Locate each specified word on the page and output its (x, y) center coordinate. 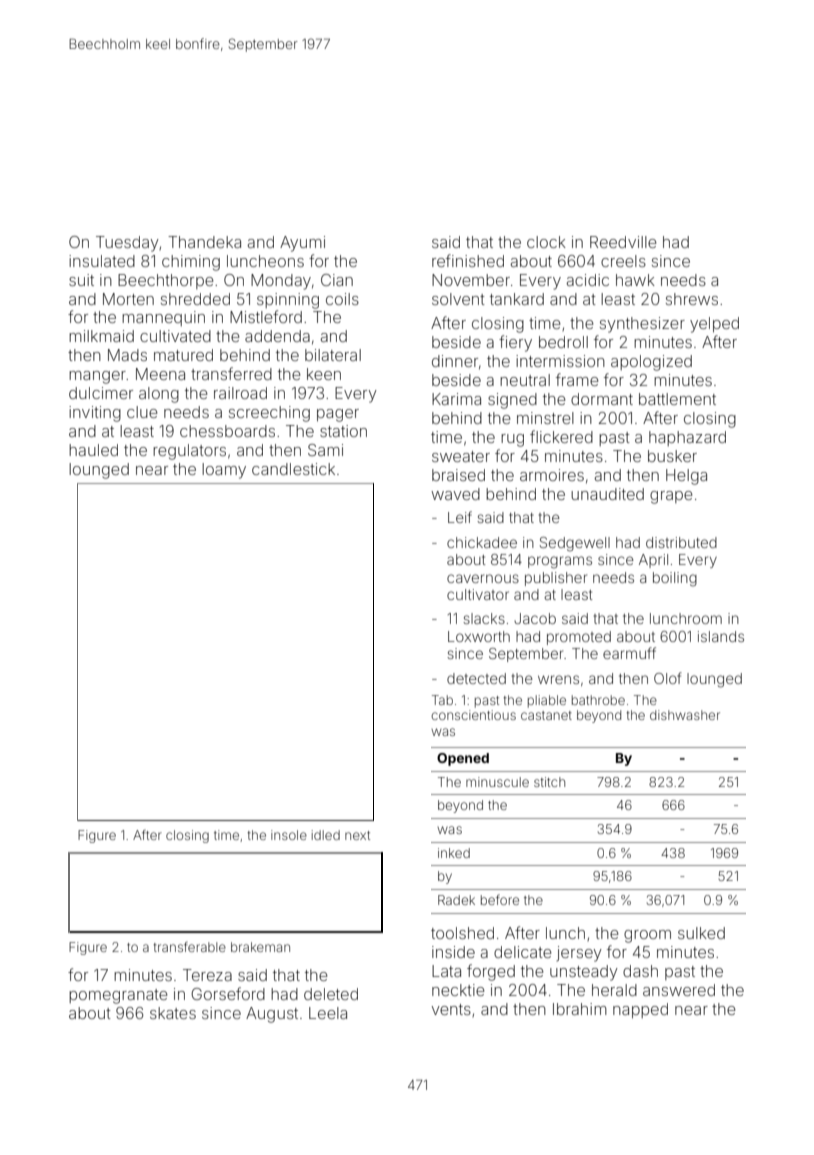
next (357, 835)
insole (289, 835)
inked (454, 853)
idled (326, 835)
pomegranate (118, 996)
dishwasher (685, 715)
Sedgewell (575, 544)
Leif (460, 517)
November (471, 280)
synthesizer (642, 325)
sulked (701, 933)
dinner (455, 361)
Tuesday (127, 244)
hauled (93, 450)
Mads (127, 355)
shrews (692, 299)
